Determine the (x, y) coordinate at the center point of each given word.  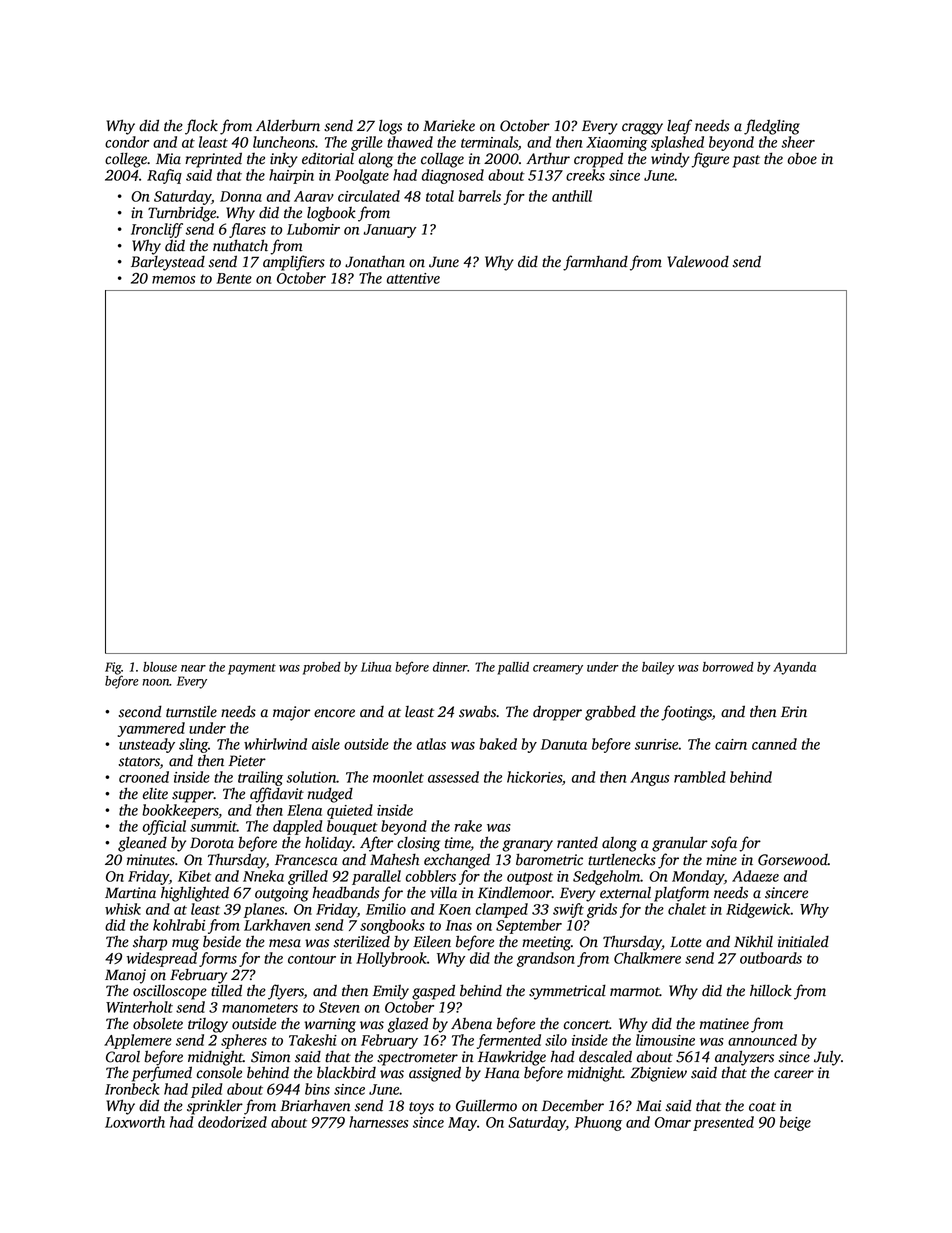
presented (723, 1123)
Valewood (698, 262)
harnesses (378, 1122)
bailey (658, 668)
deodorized (232, 1122)
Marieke (449, 126)
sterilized (362, 941)
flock (201, 127)
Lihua (376, 667)
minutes (151, 860)
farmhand (595, 263)
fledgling (772, 127)
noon (156, 682)
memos (173, 280)
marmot (635, 992)
